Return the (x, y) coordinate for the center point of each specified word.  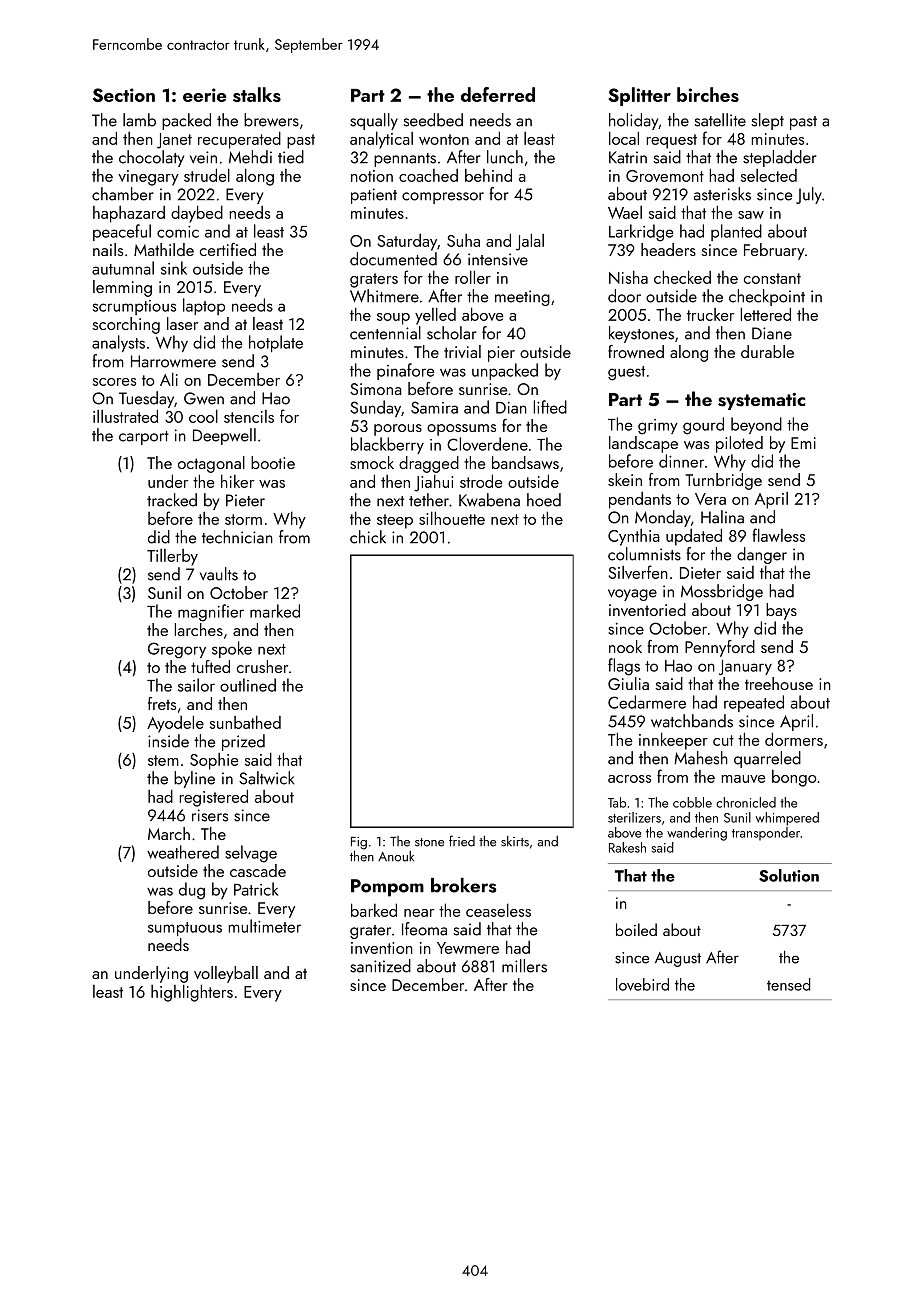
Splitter (639, 96)
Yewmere (468, 948)
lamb (139, 120)
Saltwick (267, 778)
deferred (498, 94)
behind (488, 175)
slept (768, 121)
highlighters (192, 993)
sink (174, 268)
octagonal (211, 464)
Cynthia (634, 537)
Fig (359, 843)
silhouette (452, 518)
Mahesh (701, 758)
